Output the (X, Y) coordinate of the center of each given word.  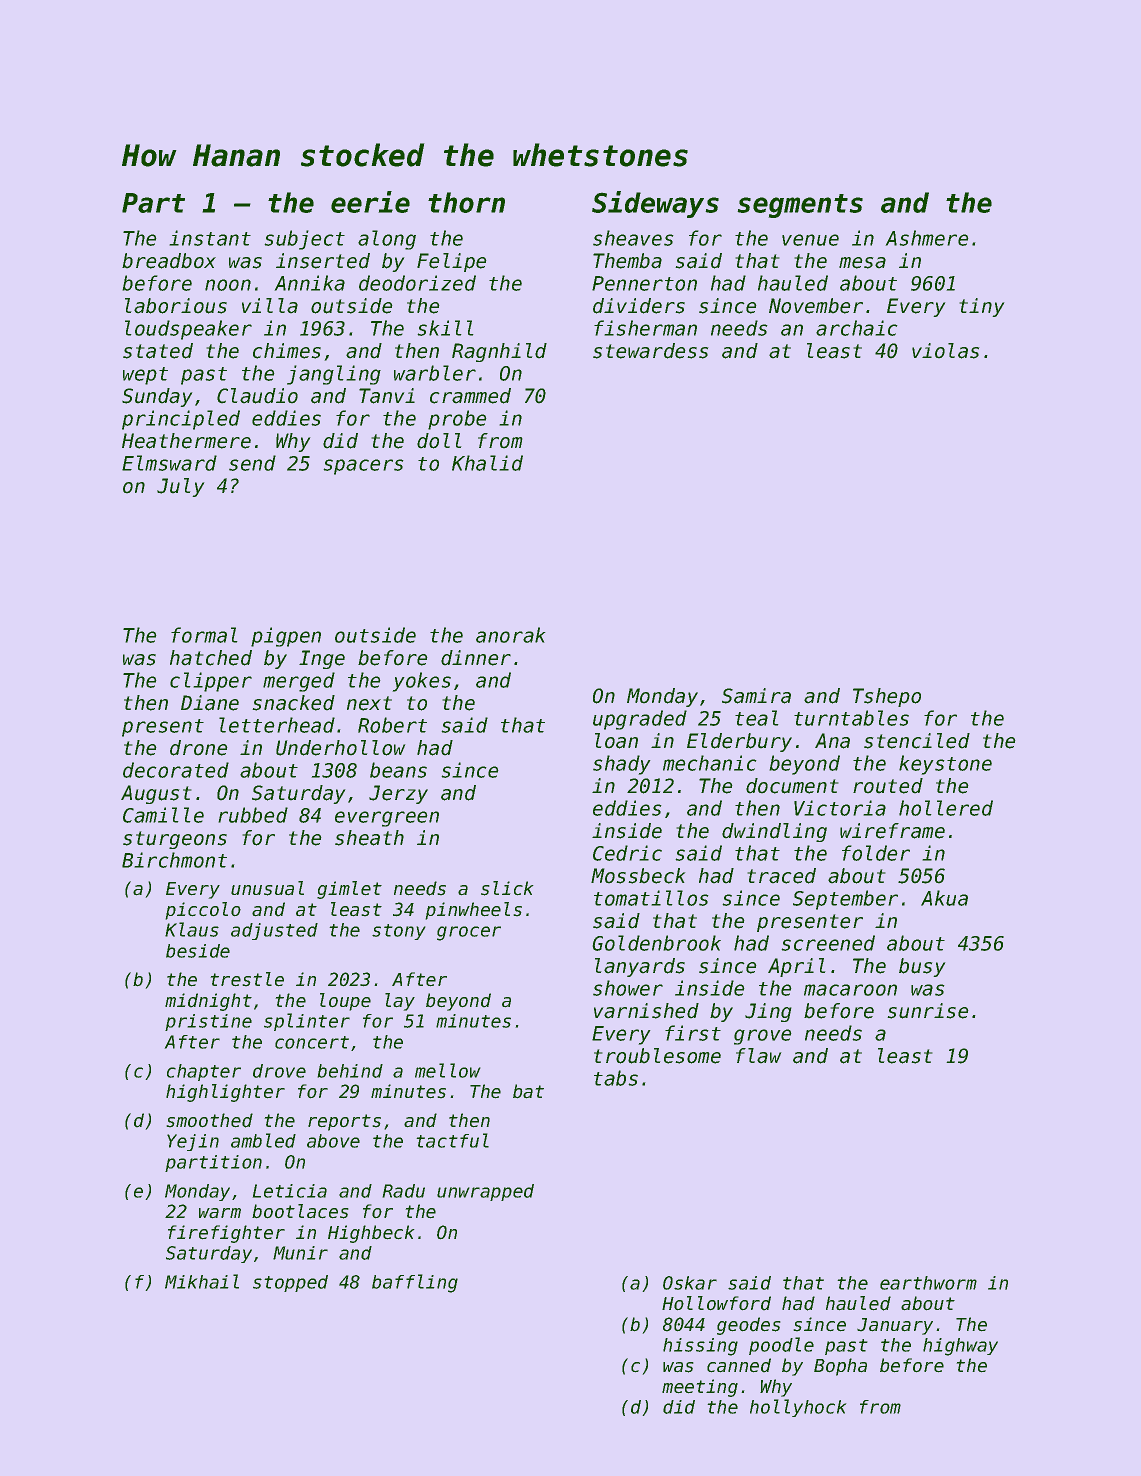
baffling (415, 1283)
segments (800, 206)
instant (210, 238)
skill (445, 328)
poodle (781, 1346)
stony (398, 932)
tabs (616, 1078)
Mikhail (202, 1281)
